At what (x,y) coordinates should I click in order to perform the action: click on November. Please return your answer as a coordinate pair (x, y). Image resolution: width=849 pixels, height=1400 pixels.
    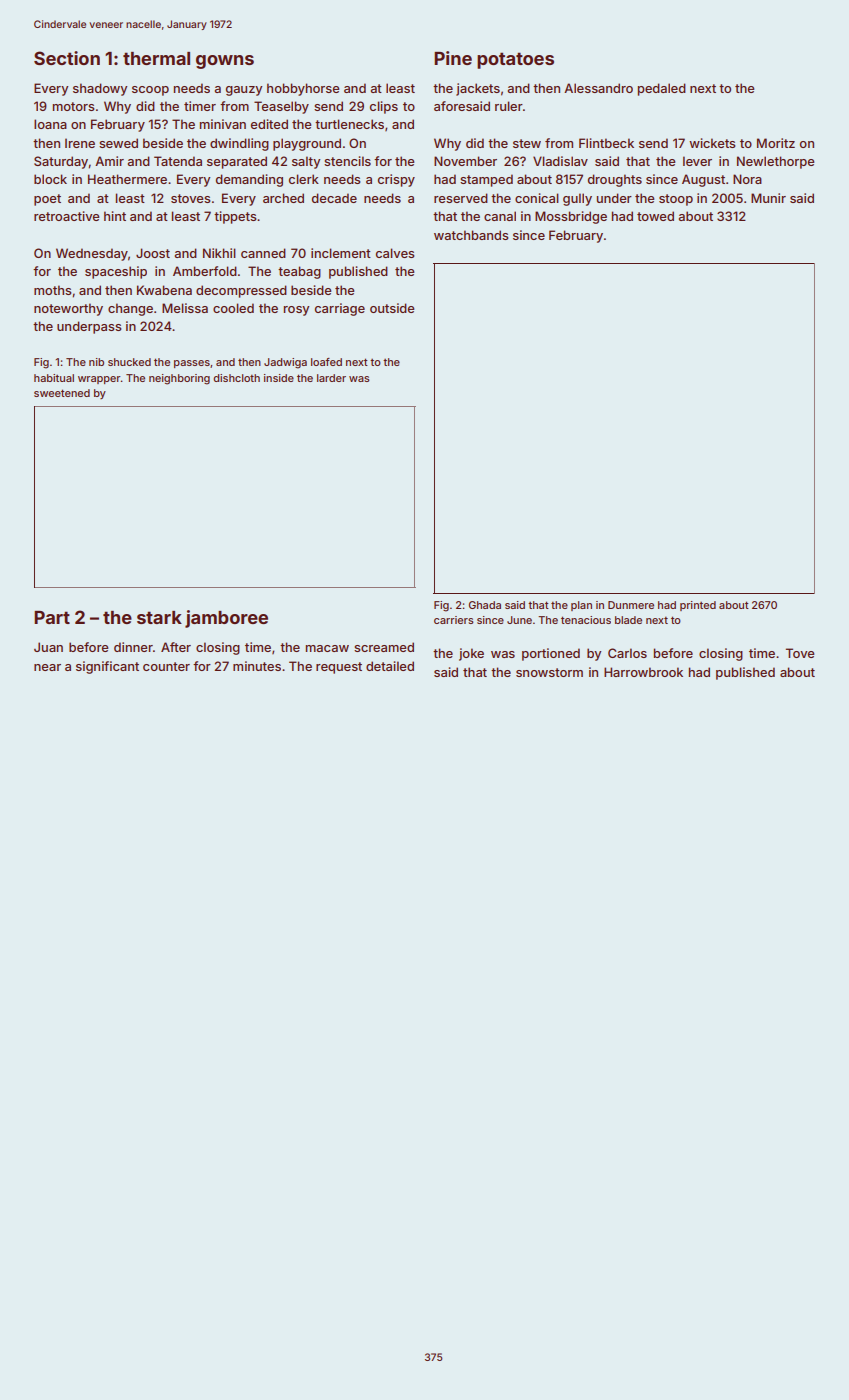
    Looking at the image, I should click on (465, 161).
